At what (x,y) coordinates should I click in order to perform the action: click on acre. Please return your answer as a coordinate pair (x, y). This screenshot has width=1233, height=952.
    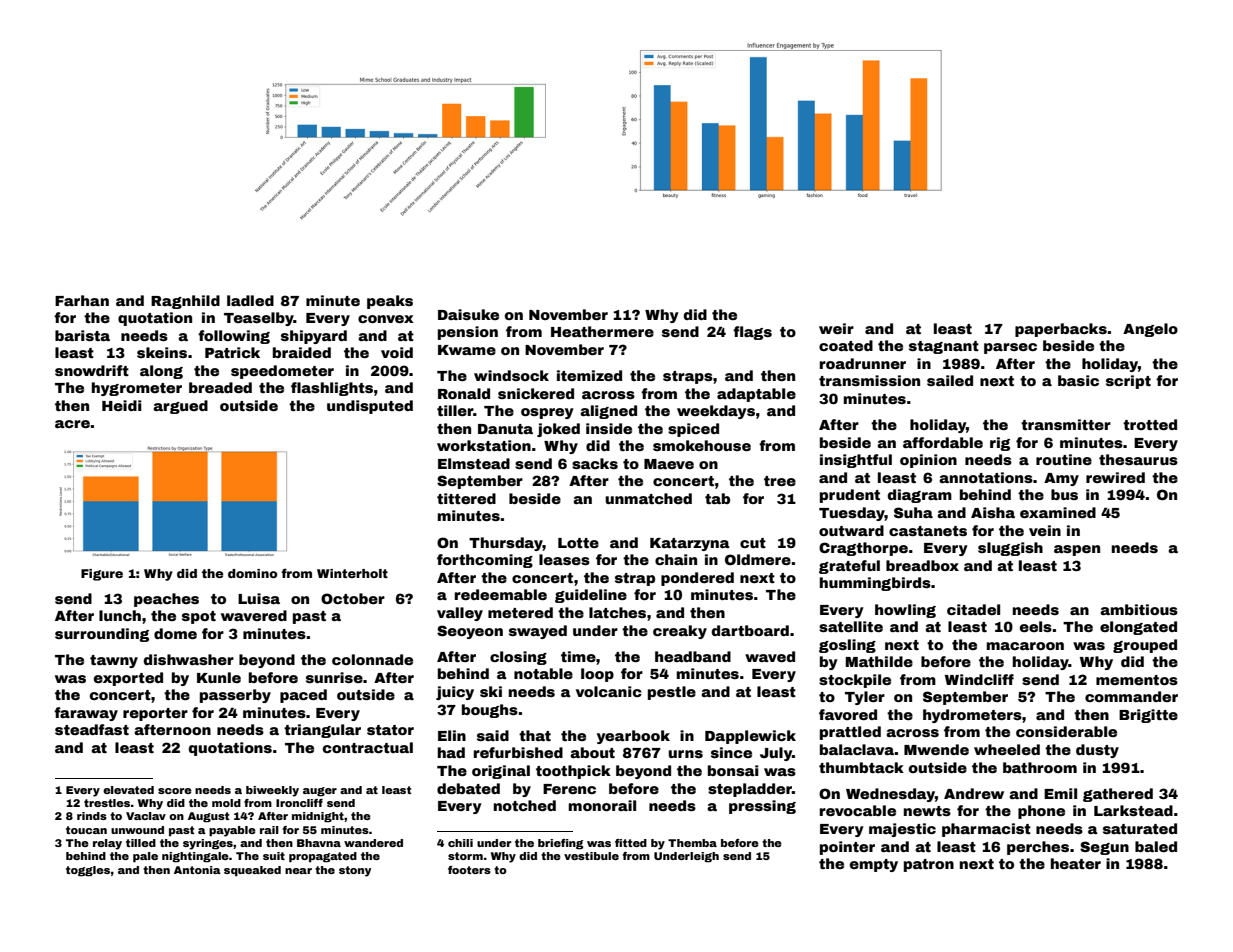
    Looking at the image, I should click on (72, 424).
